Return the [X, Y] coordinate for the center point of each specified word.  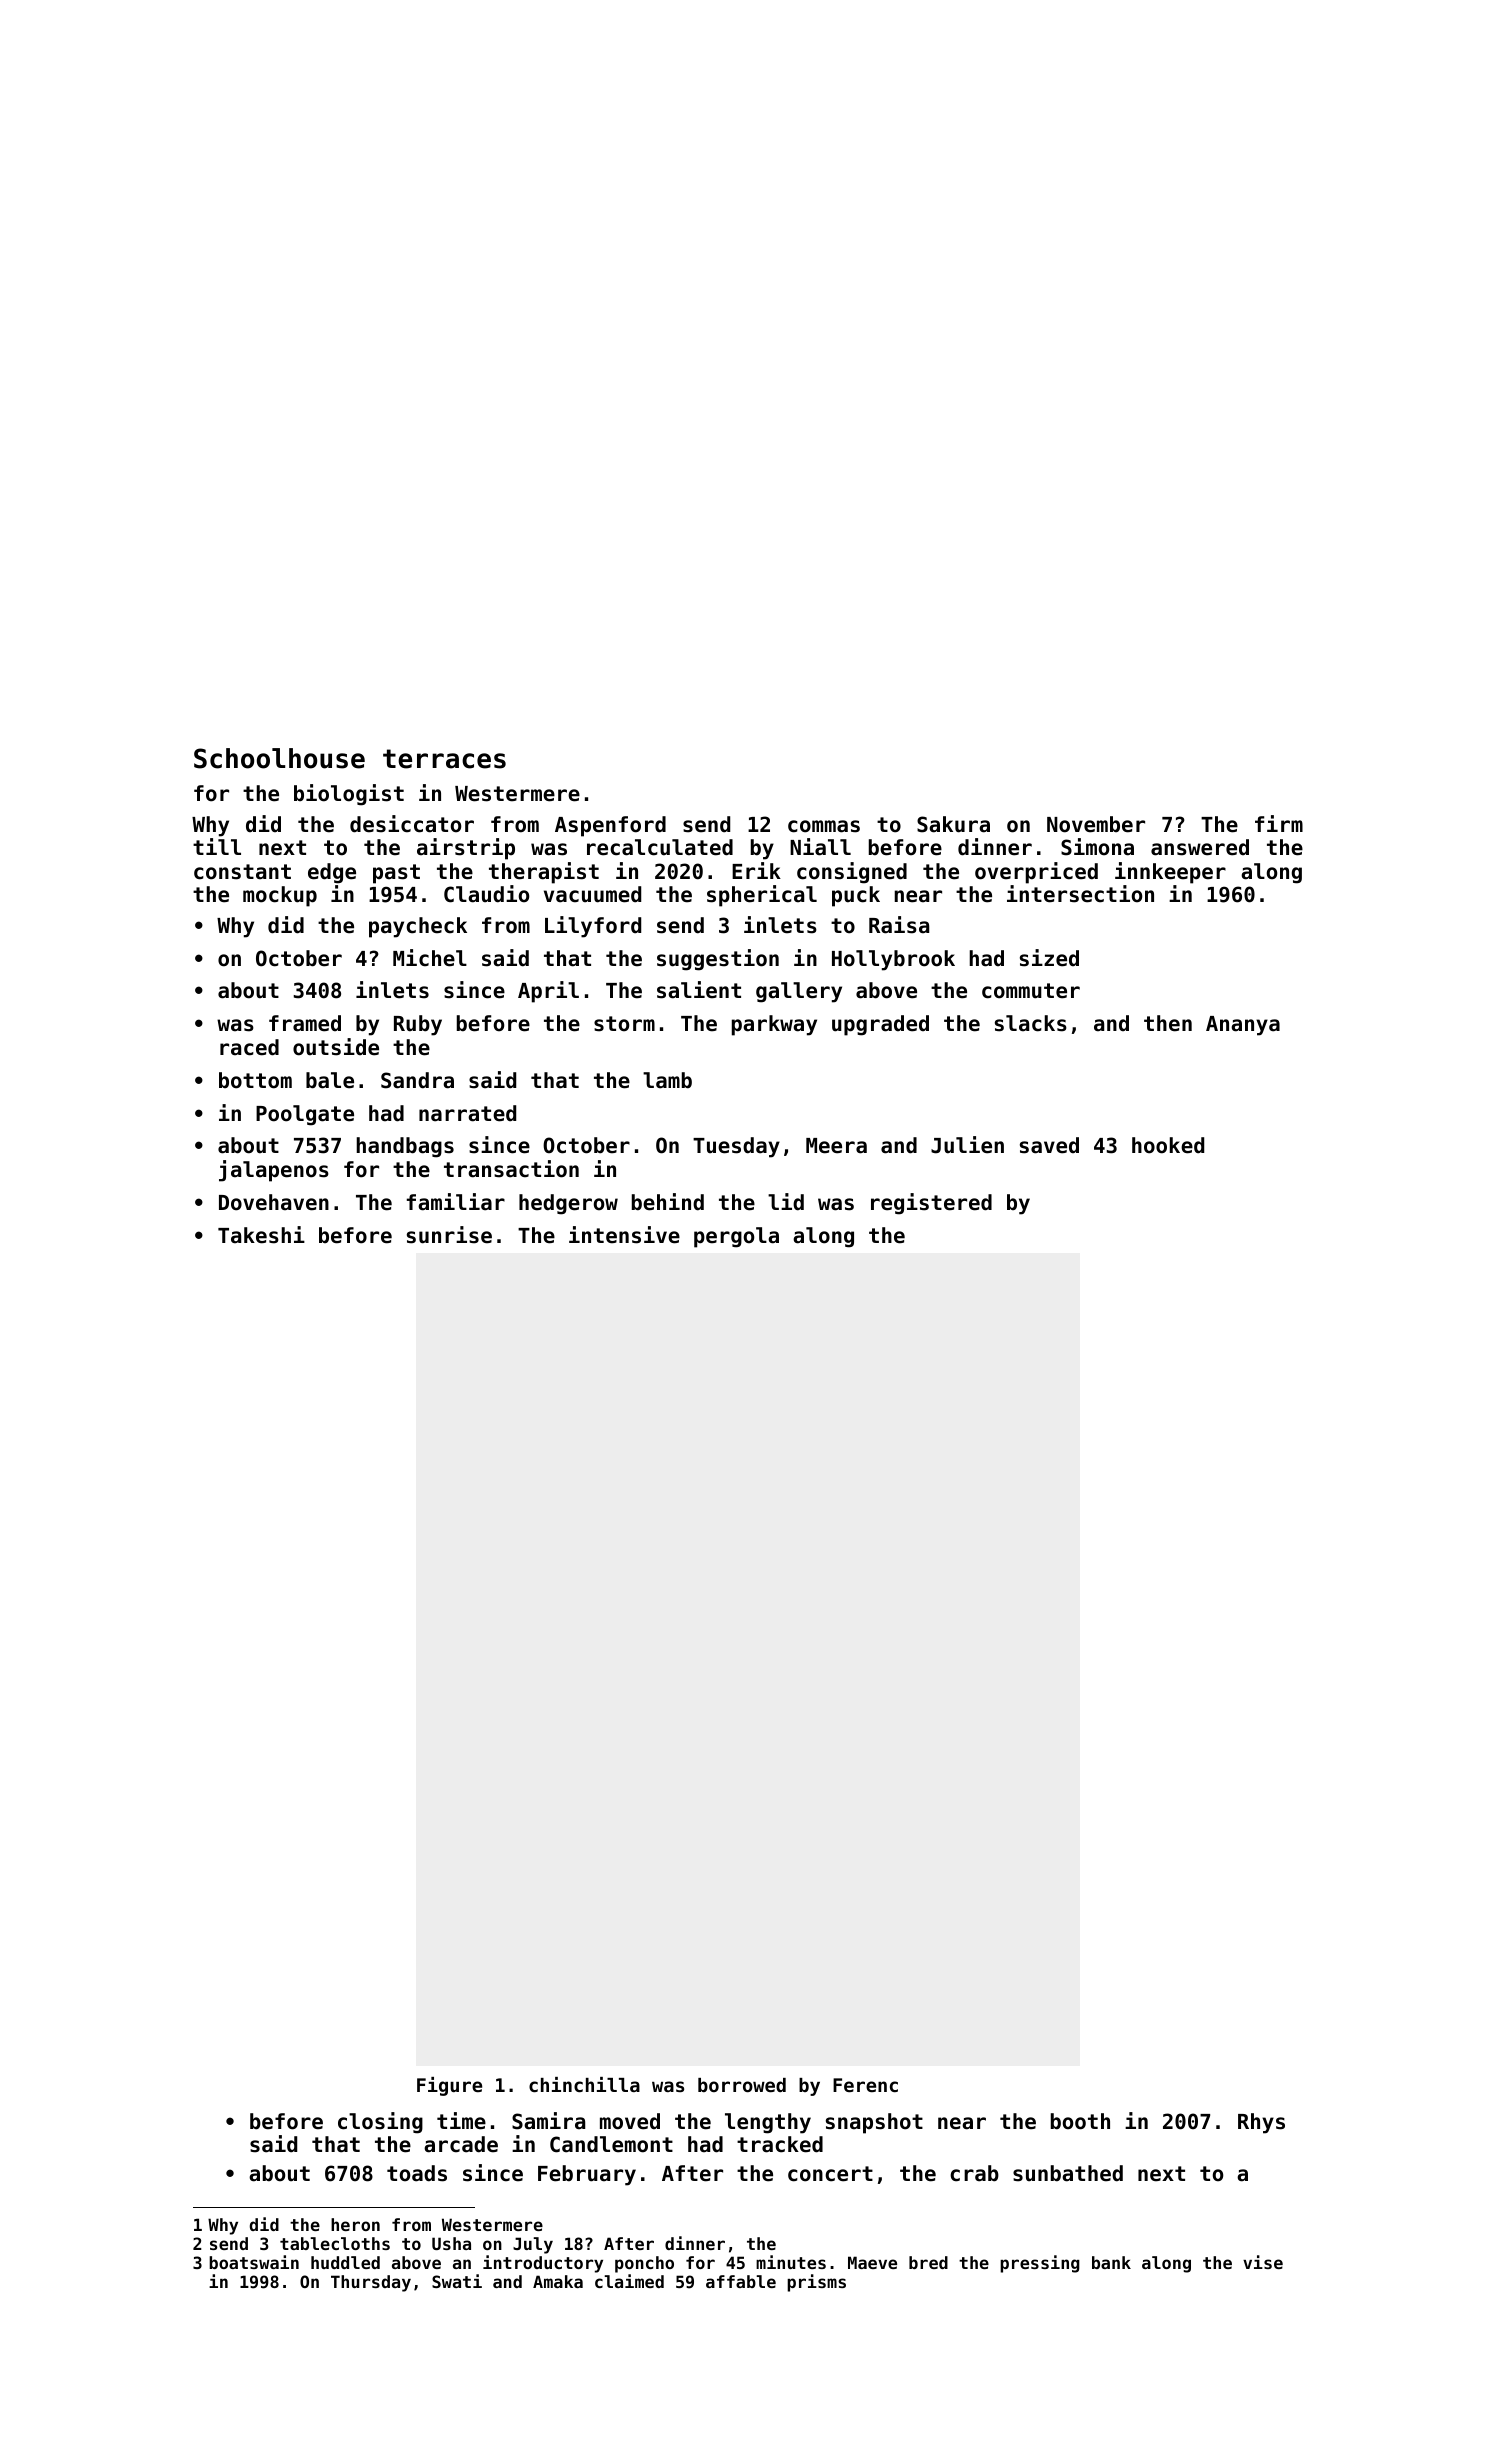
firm [1279, 823]
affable [741, 2281]
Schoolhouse [279, 758]
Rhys [1261, 2123]
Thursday [371, 2283]
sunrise [449, 1235]
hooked [1168, 1145]
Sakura [953, 824]
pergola [736, 1237]
